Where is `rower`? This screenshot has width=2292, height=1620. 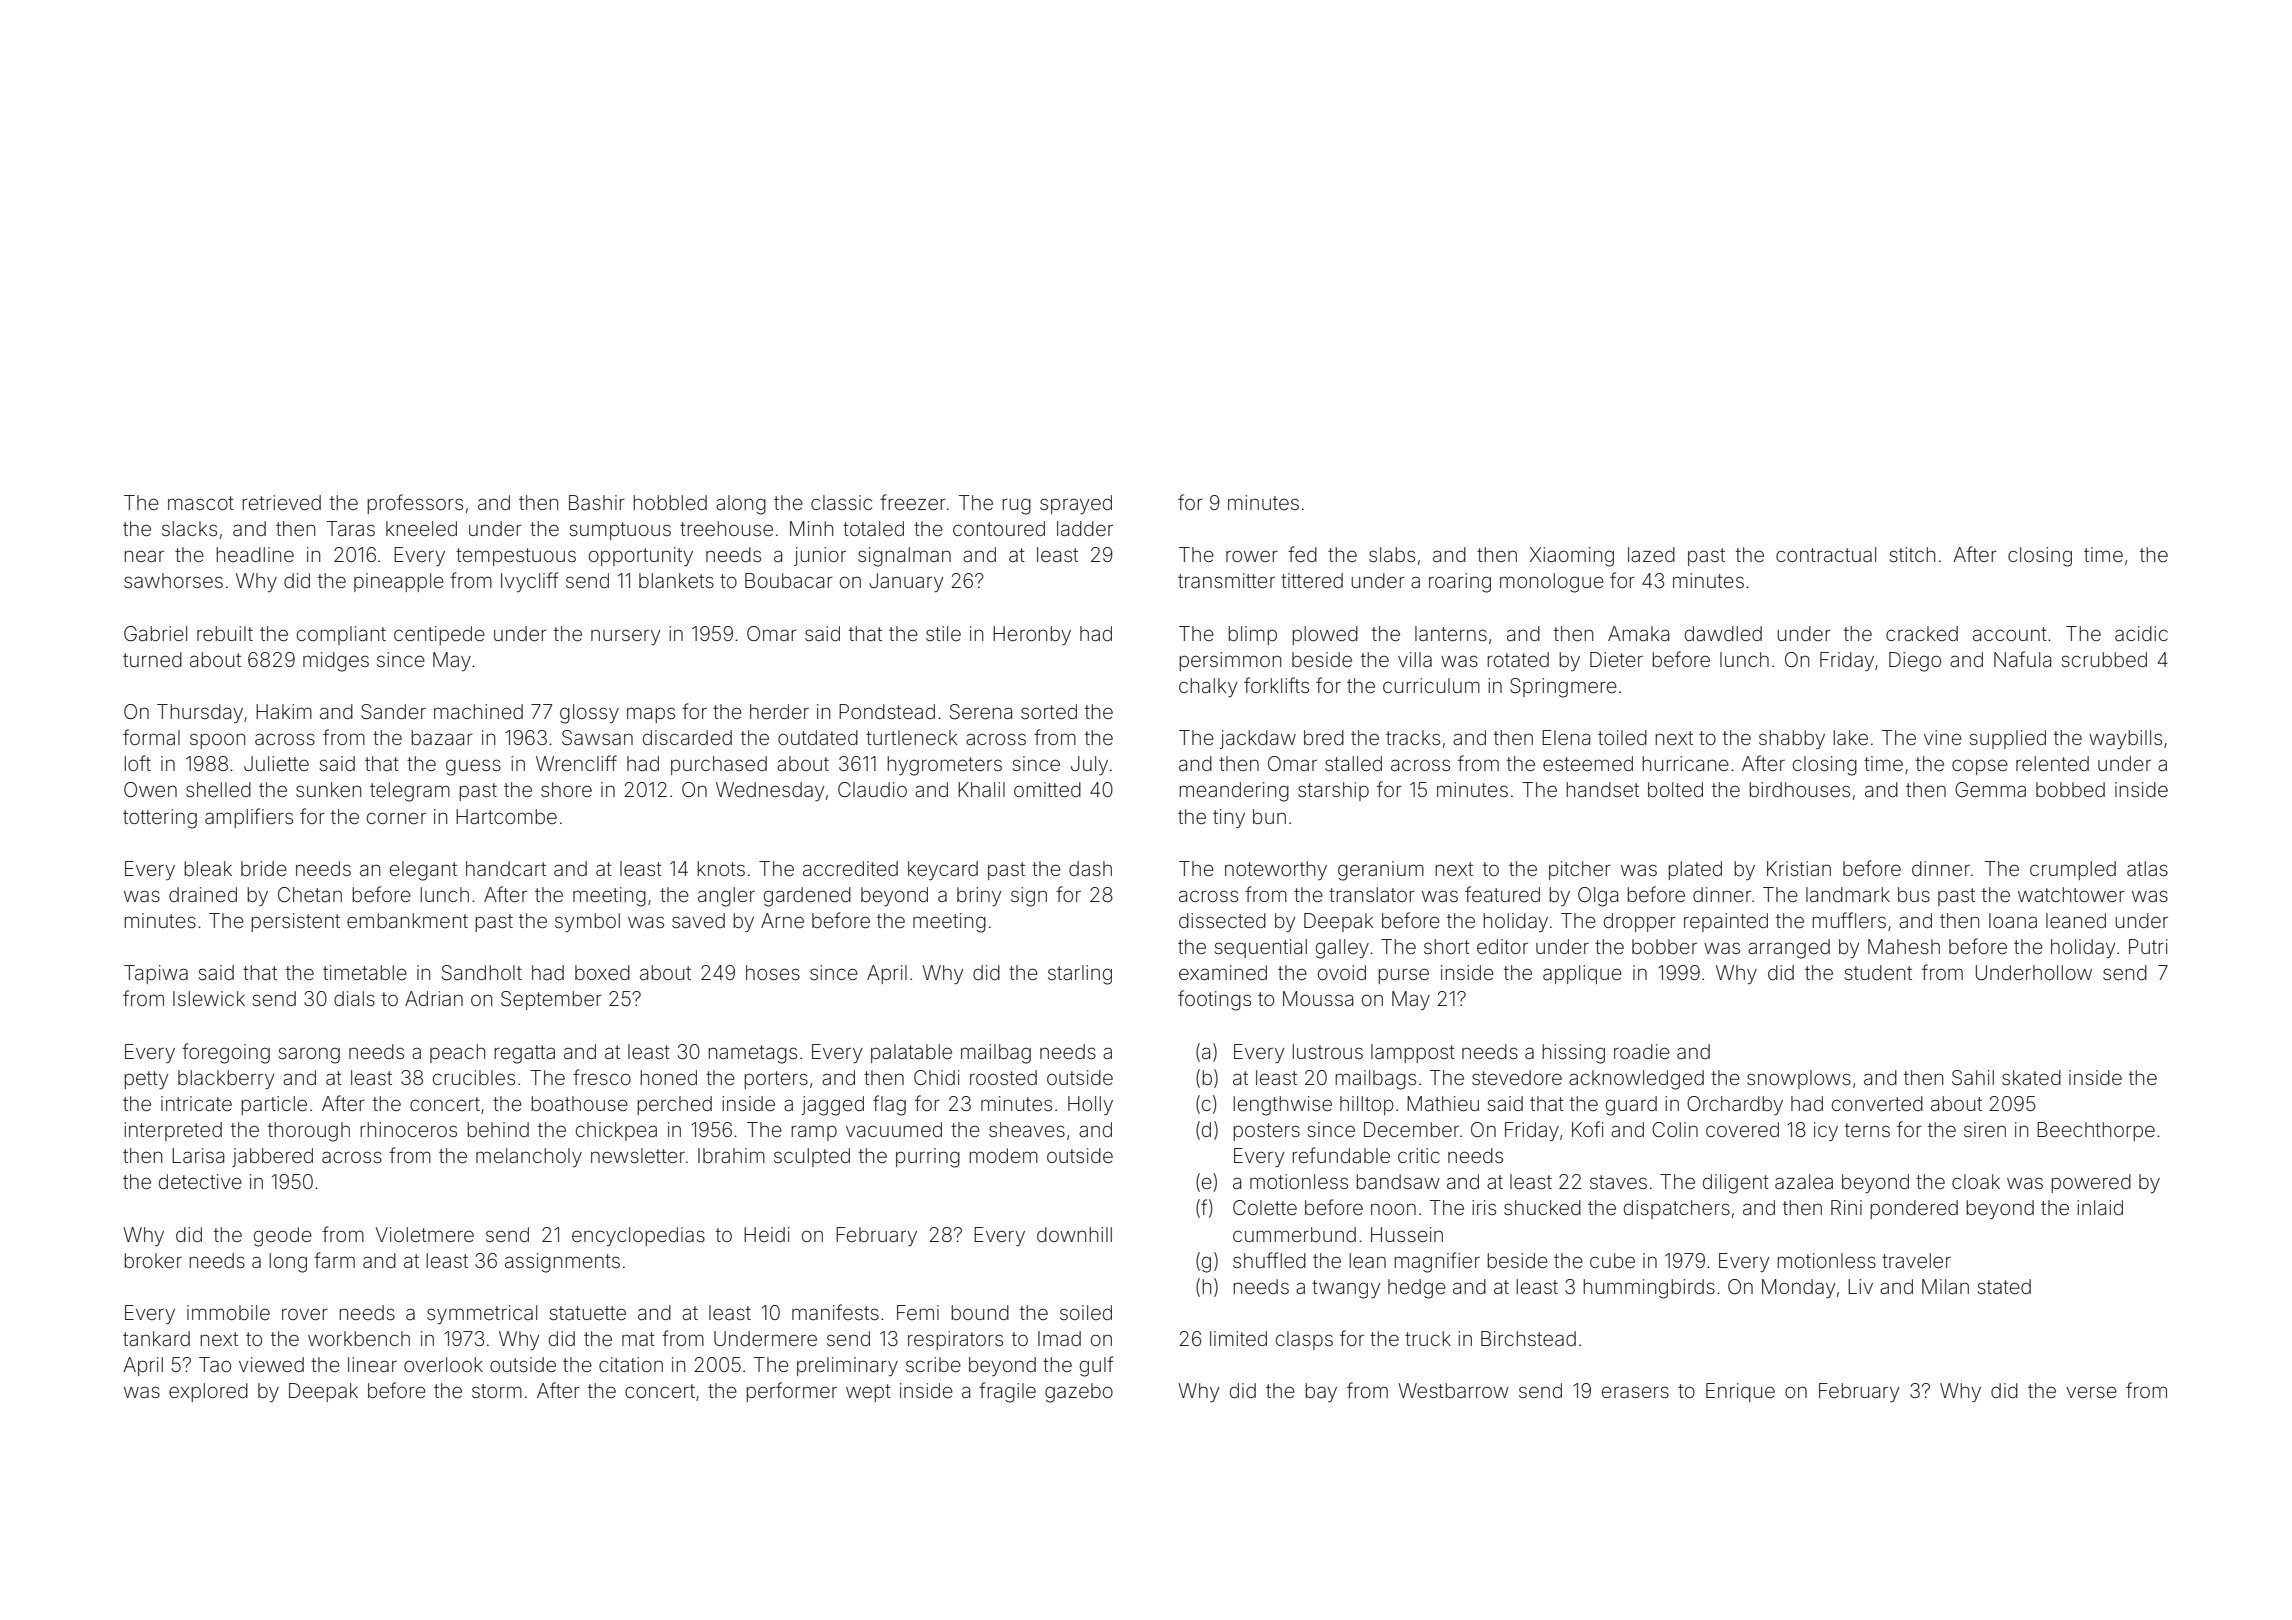
rower is located at coordinates (1252, 556).
